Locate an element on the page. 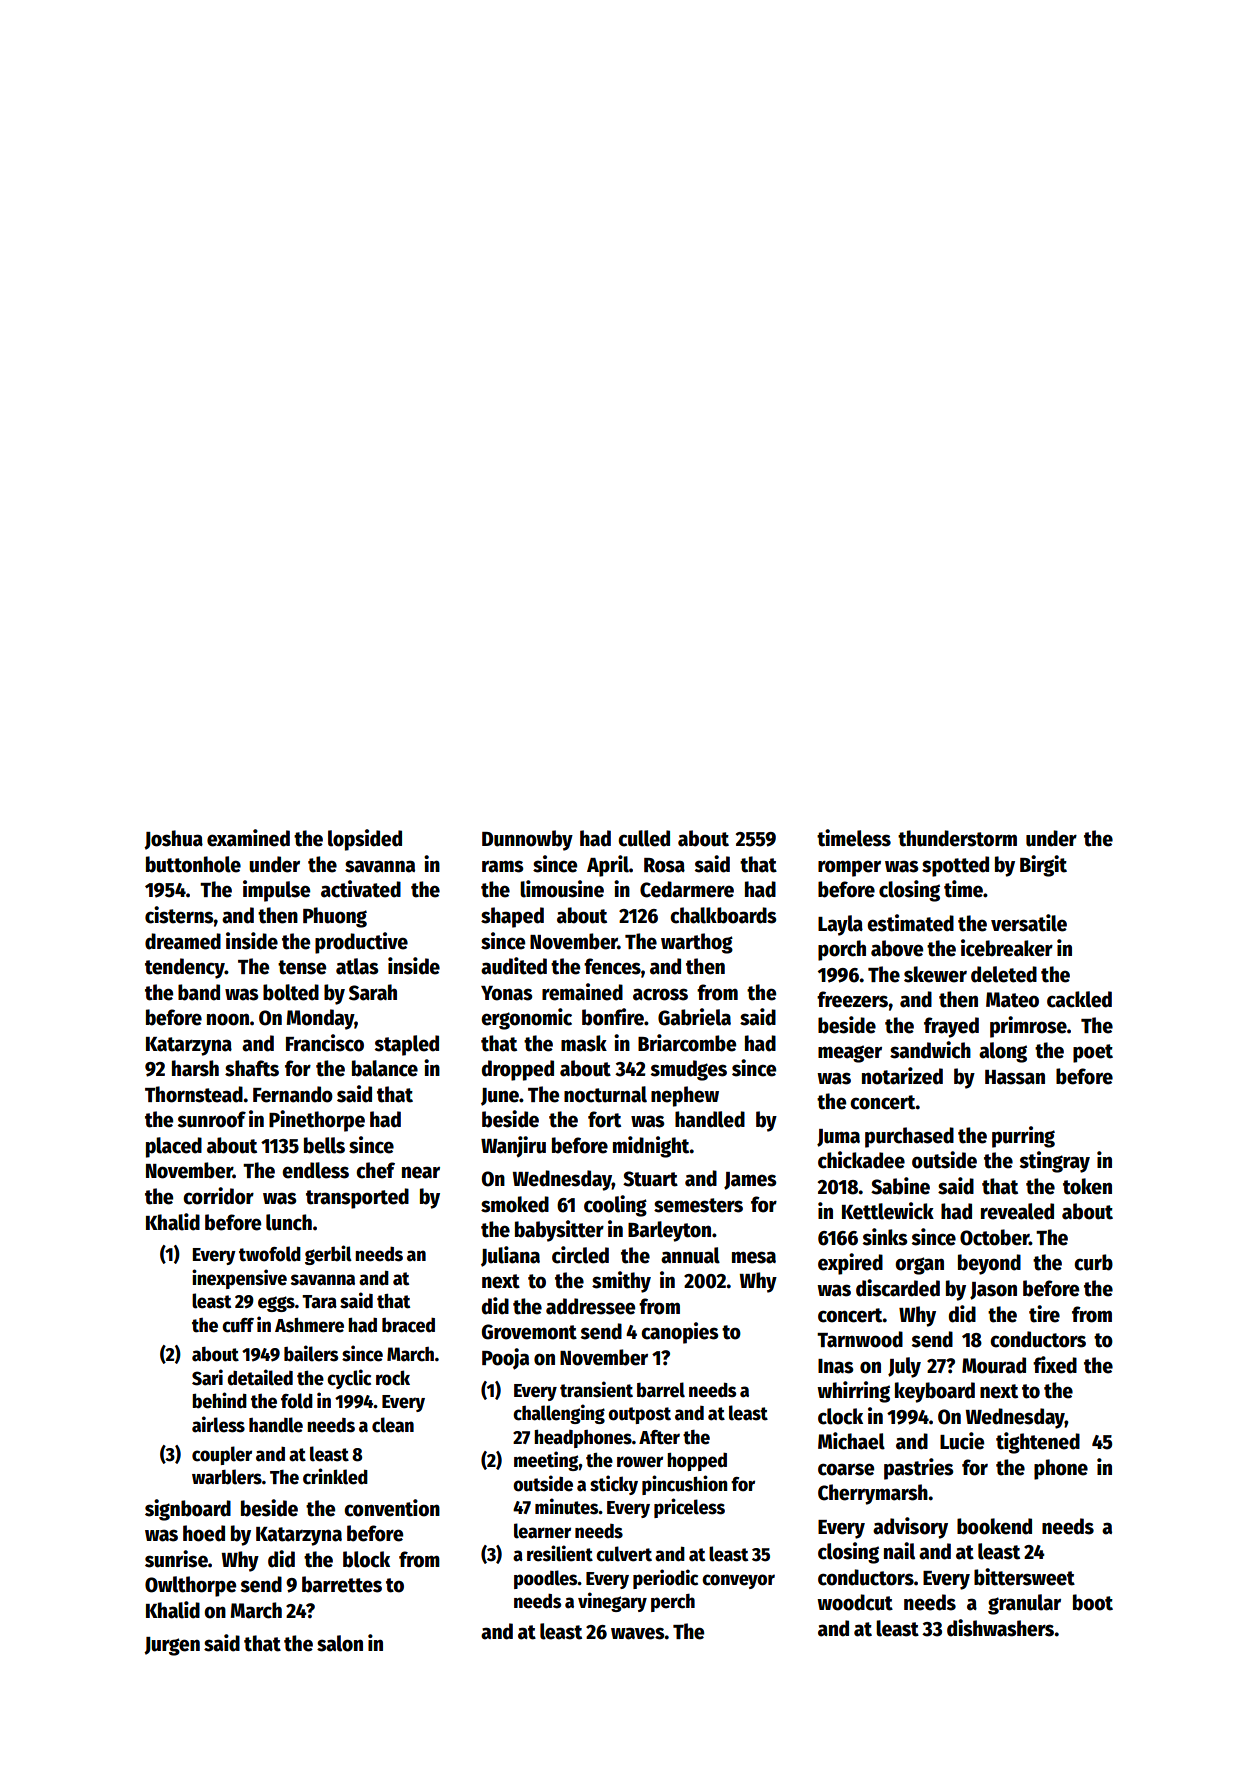 The width and height of the document is (1258, 1779). lopsided is located at coordinates (365, 840).
